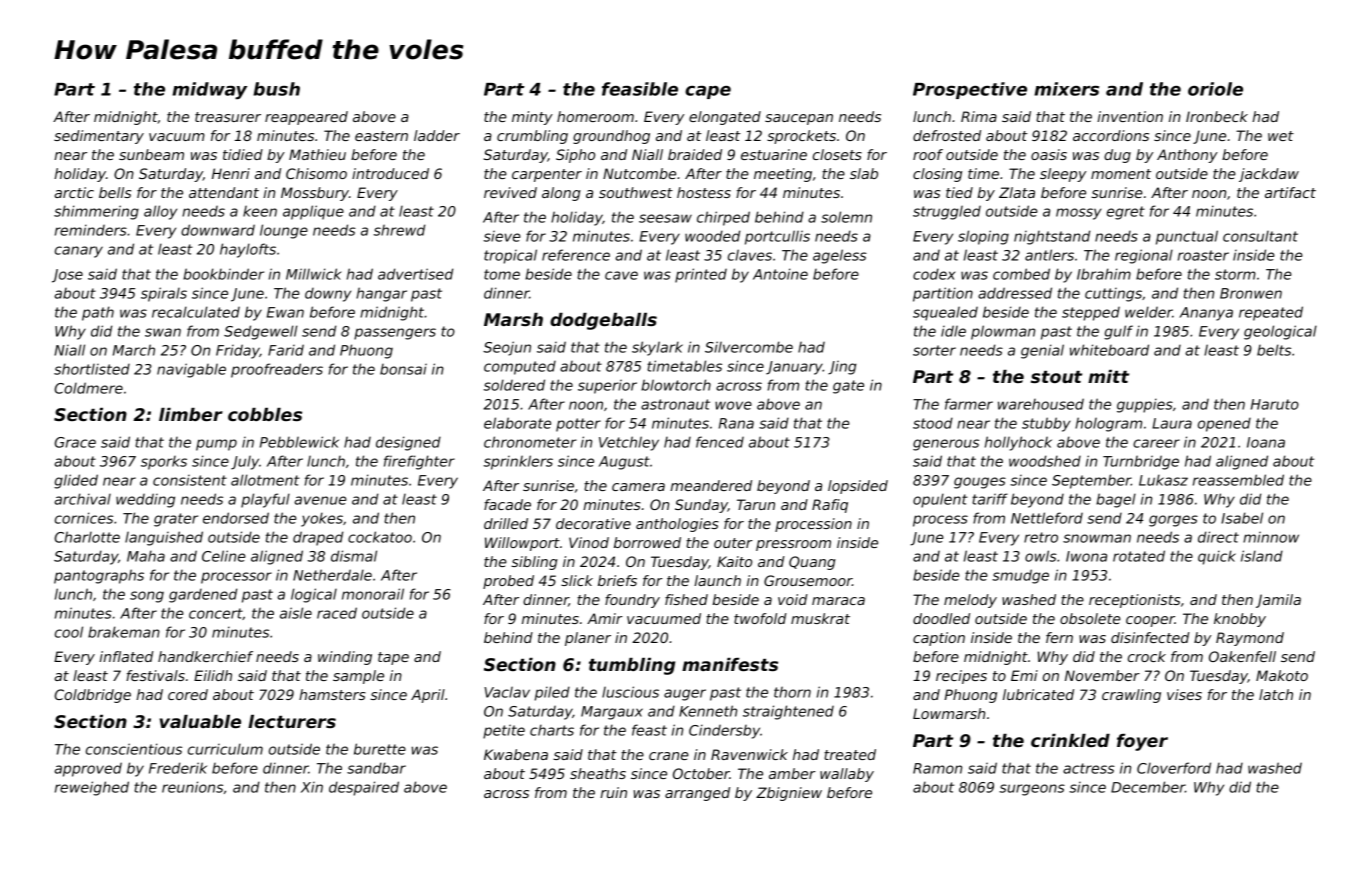 The image size is (1372, 887). What do you see at coordinates (801, 137) in the screenshot?
I see `sprockets` at bounding box center [801, 137].
